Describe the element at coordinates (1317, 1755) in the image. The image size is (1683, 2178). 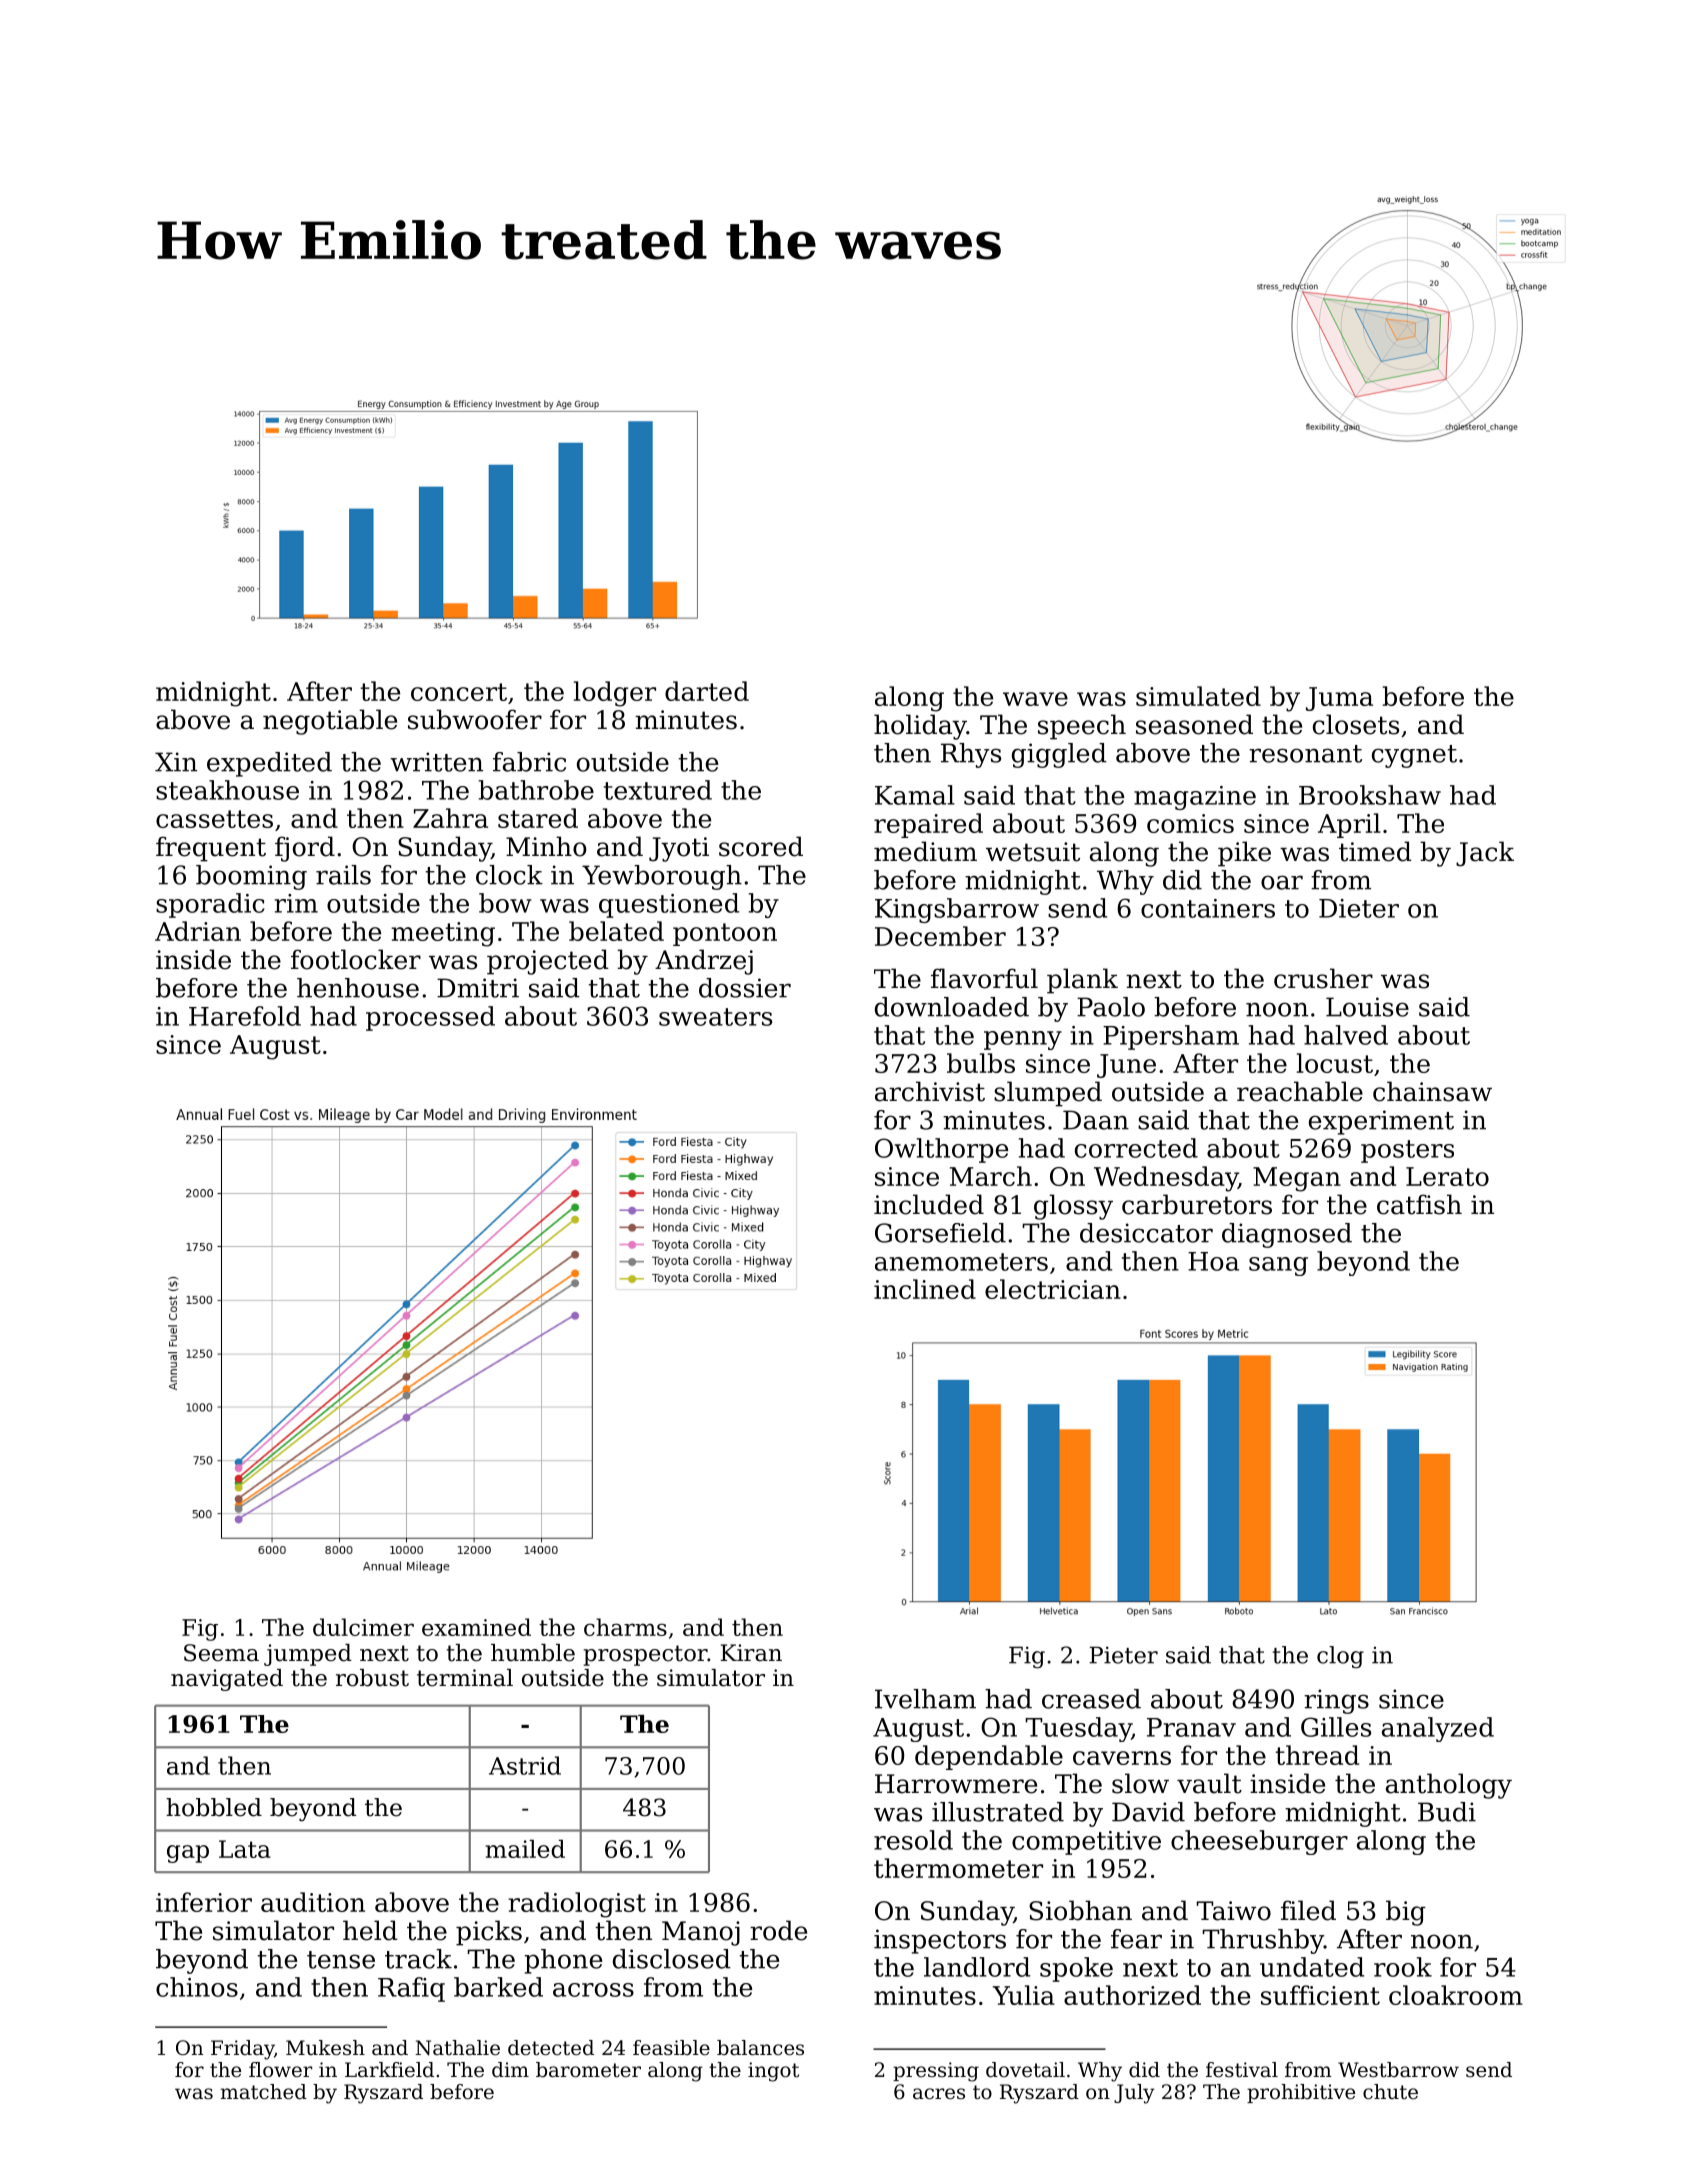
I see `thread` at that location.
